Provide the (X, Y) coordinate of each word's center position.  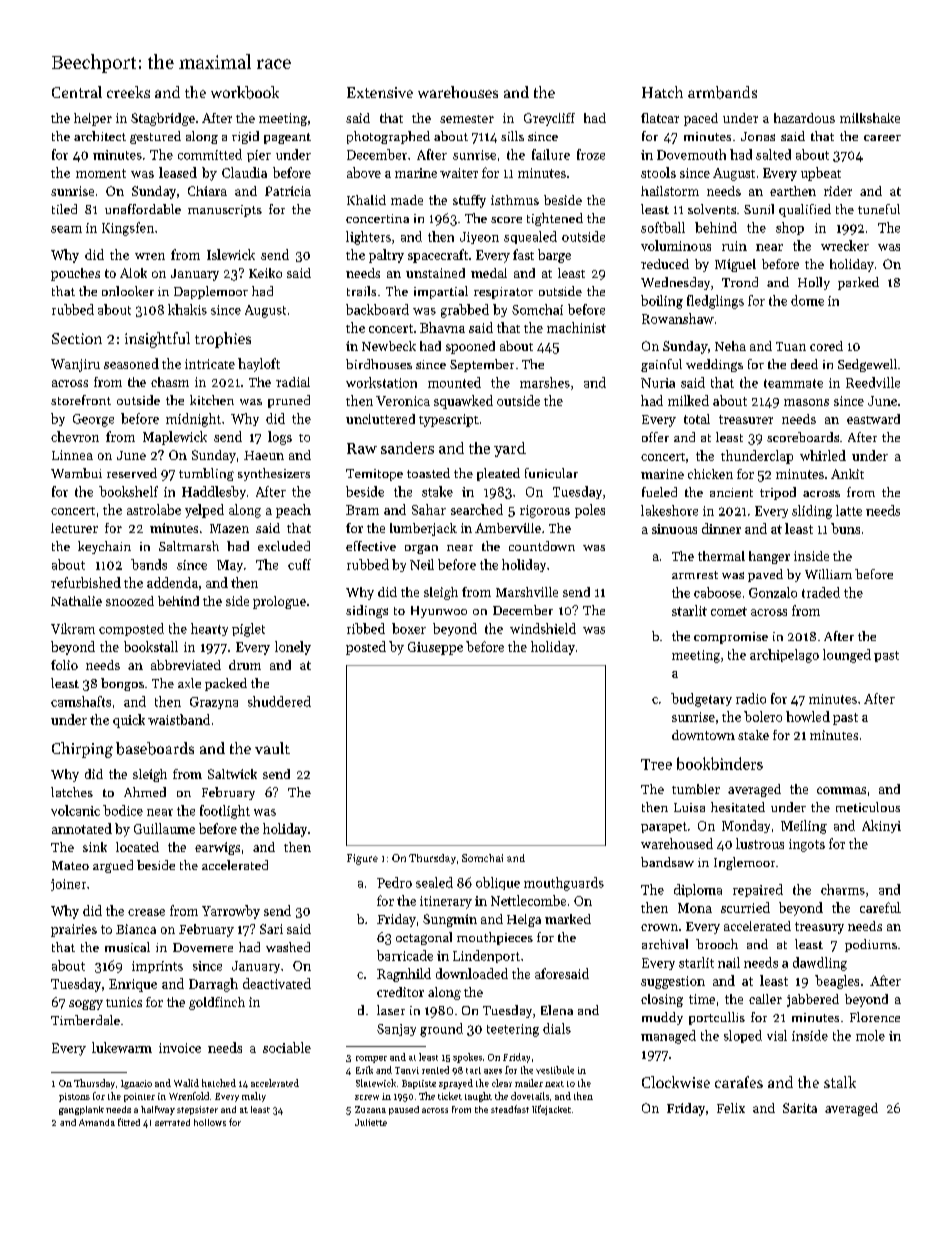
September (482, 365)
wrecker (845, 245)
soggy (86, 1005)
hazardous (804, 118)
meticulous (868, 807)
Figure (362, 859)
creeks (128, 92)
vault (272, 748)
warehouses (458, 92)
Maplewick (175, 438)
